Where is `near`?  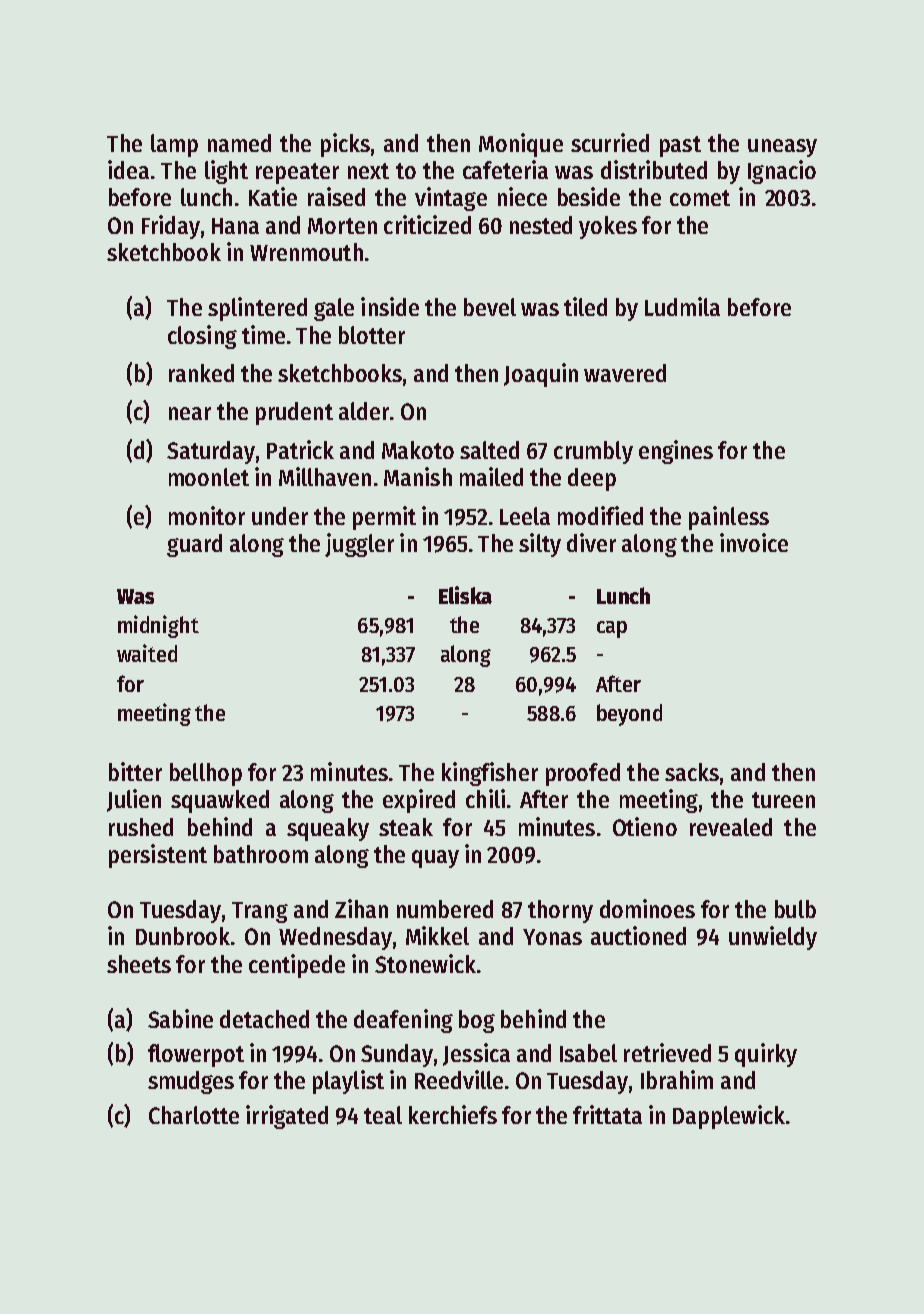 near is located at coordinates (190, 413).
